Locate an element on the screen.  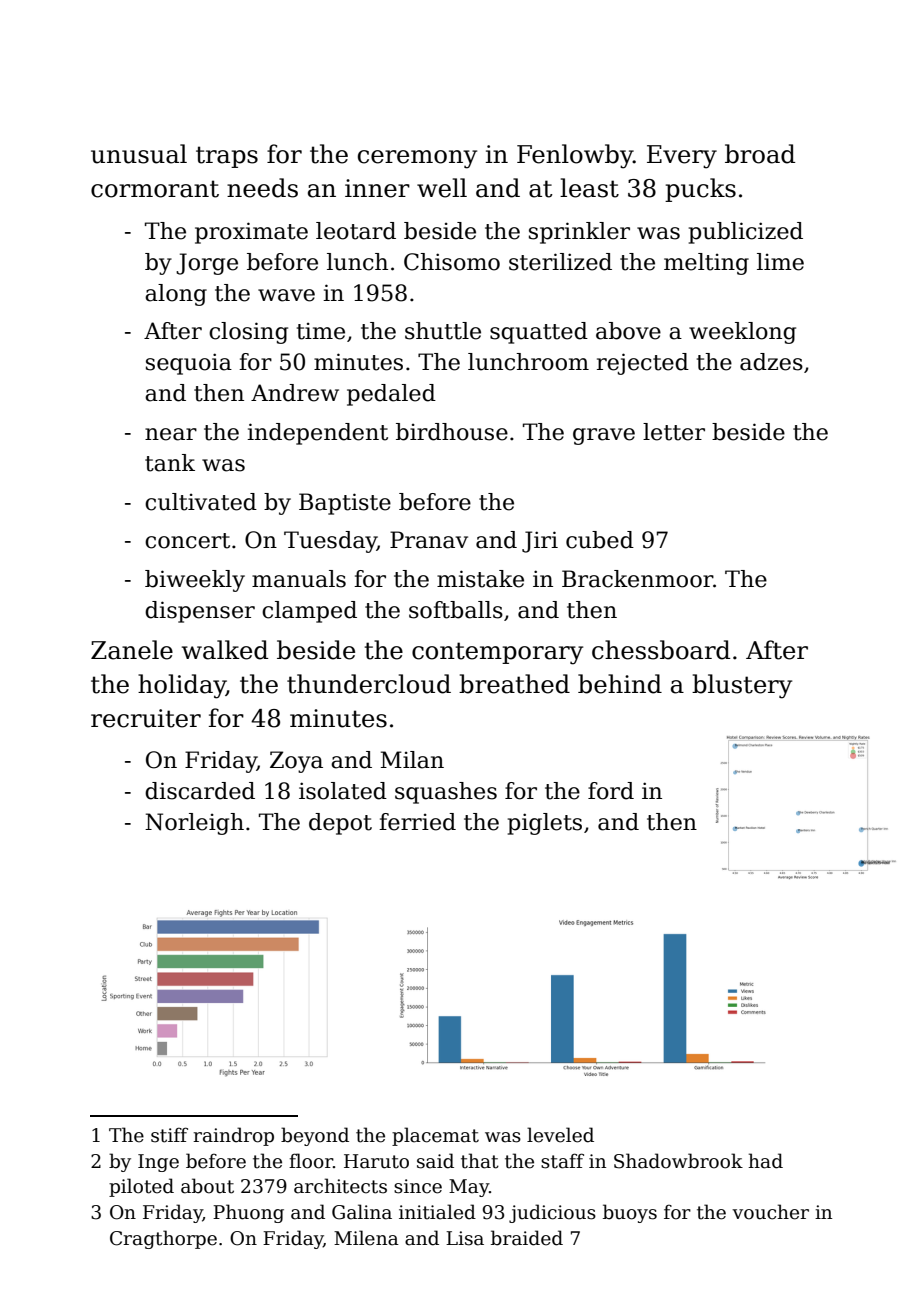
Pranav is located at coordinates (429, 540).
